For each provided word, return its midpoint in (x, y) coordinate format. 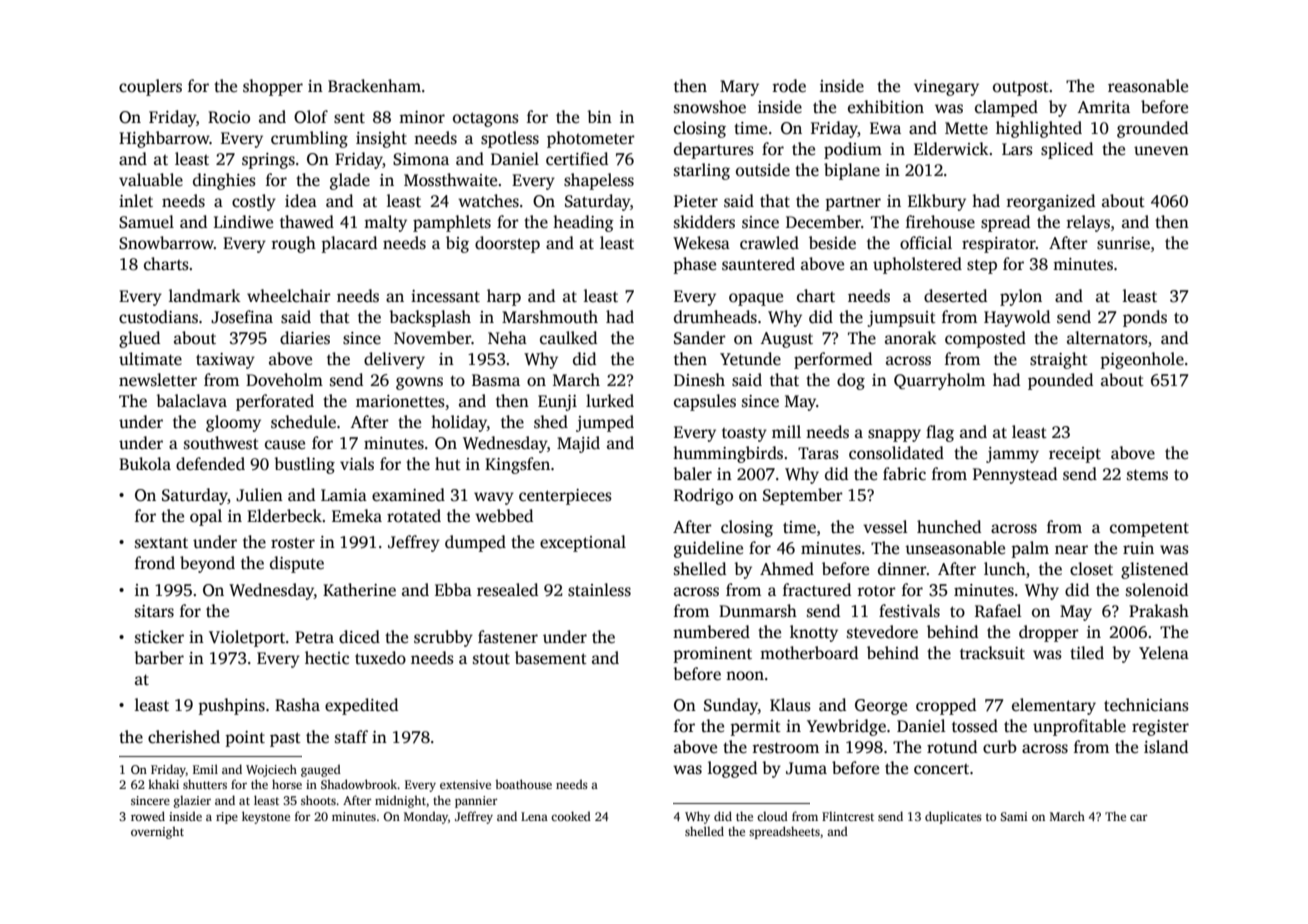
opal (206, 517)
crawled (769, 243)
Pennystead (1015, 475)
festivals (909, 611)
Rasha (297, 705)
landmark (205, 296)
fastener (508, 637)
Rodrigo (703, 496)
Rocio (229, 117)
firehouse (940, 222)
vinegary (946, 88)
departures (714, 150)
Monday (426, 817)
